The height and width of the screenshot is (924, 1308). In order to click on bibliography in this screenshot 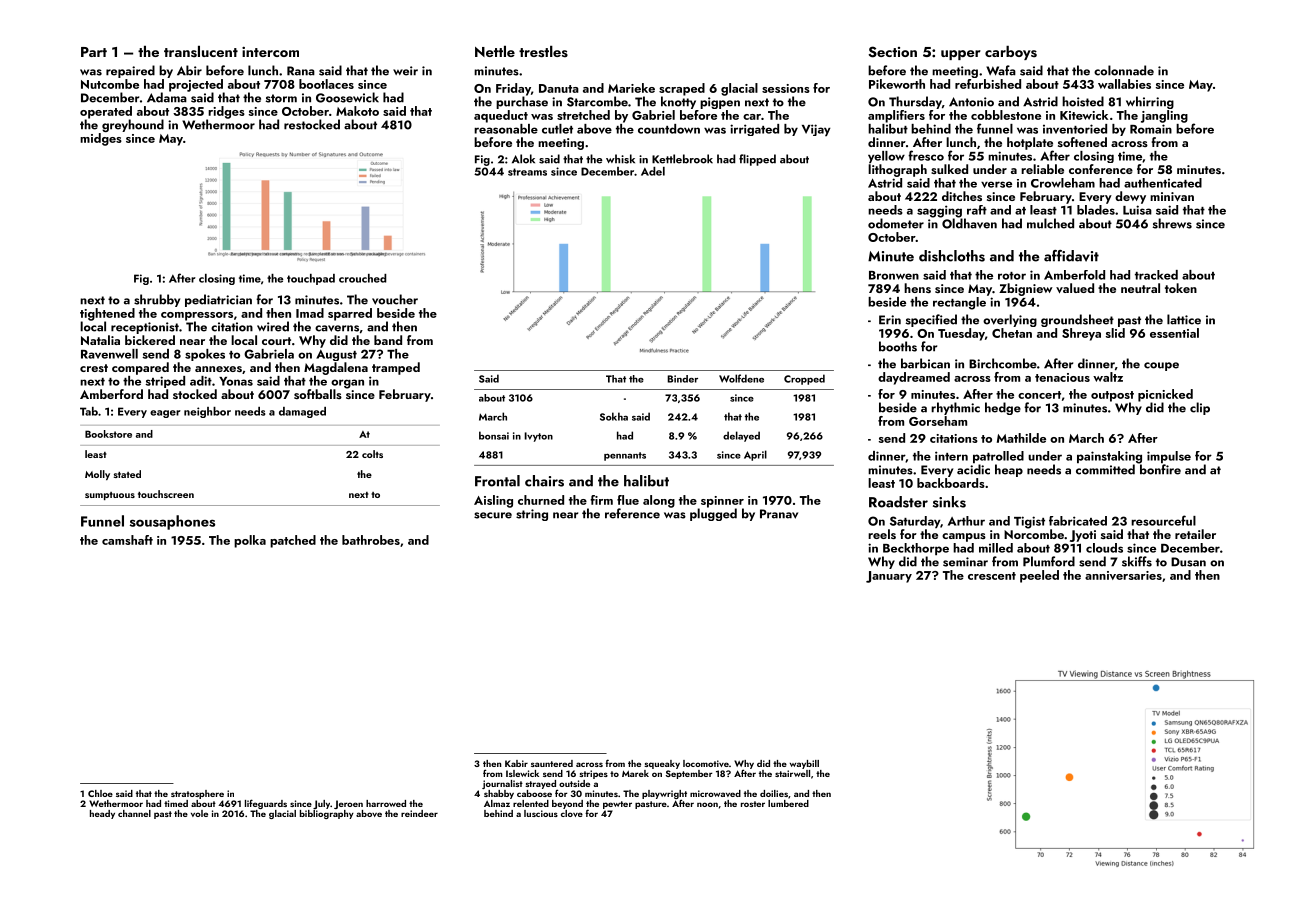, I will do `click(327, 814)`.
